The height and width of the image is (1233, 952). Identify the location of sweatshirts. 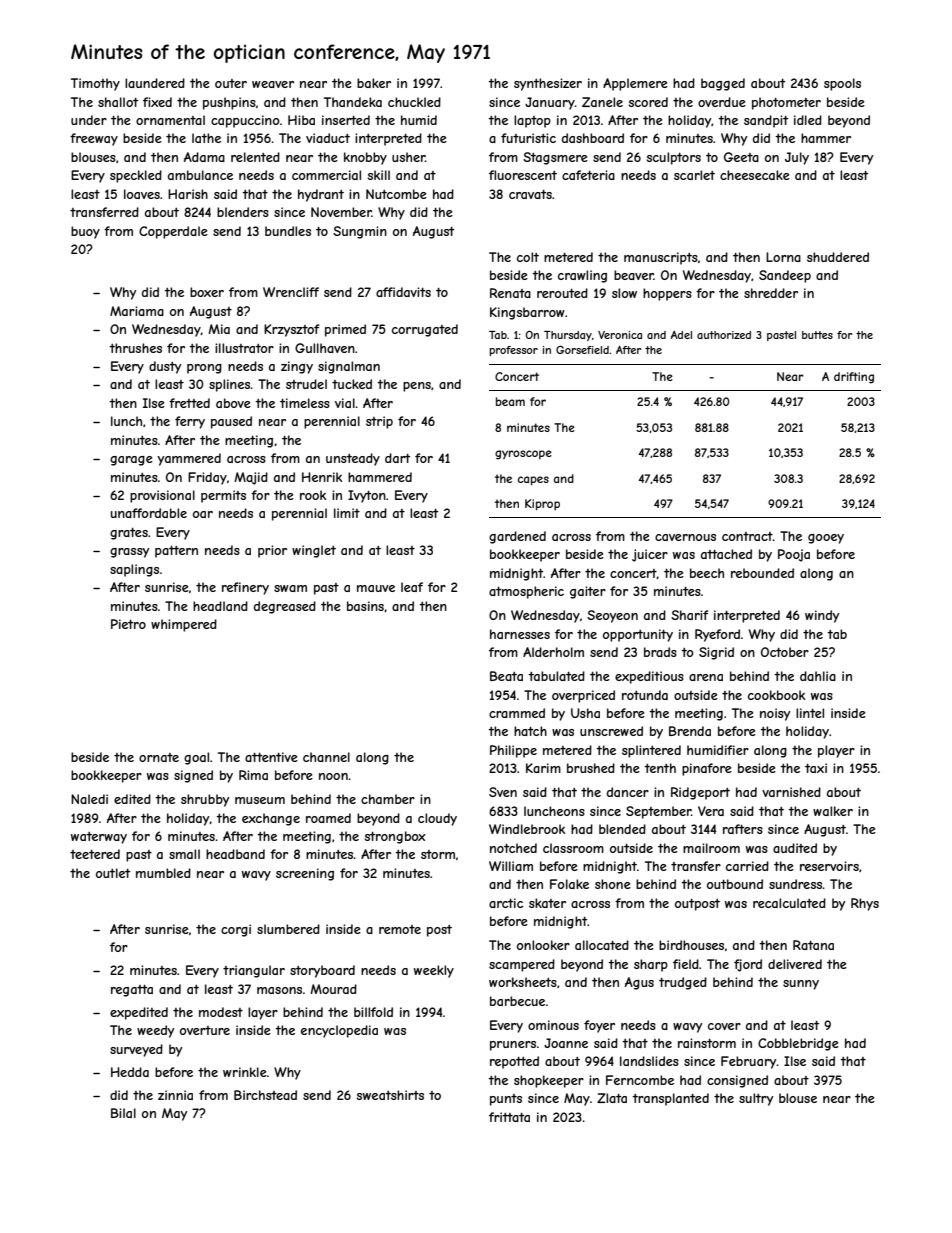
(390, 1095).
